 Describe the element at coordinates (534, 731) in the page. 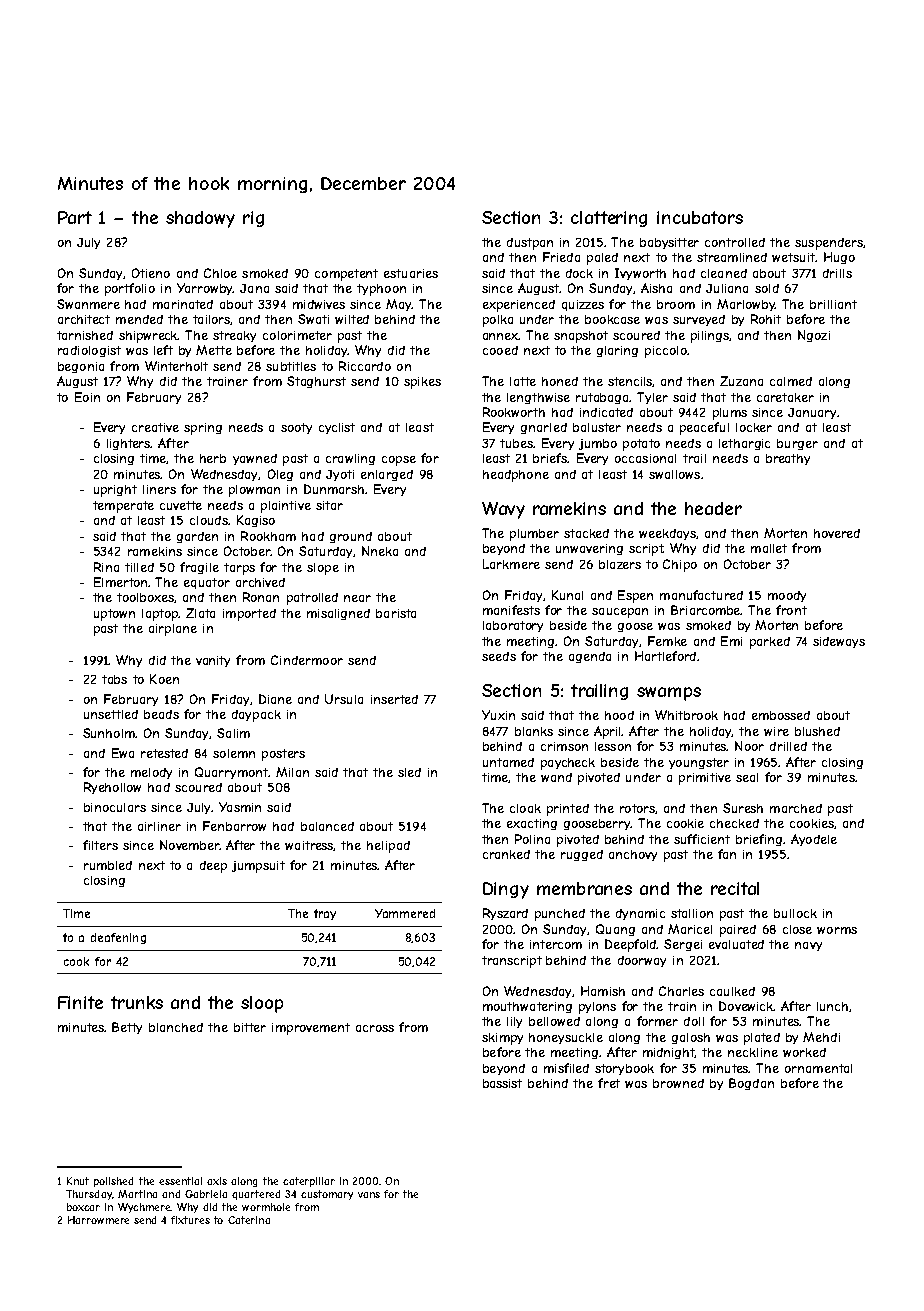

I see `blanks` at that location.
